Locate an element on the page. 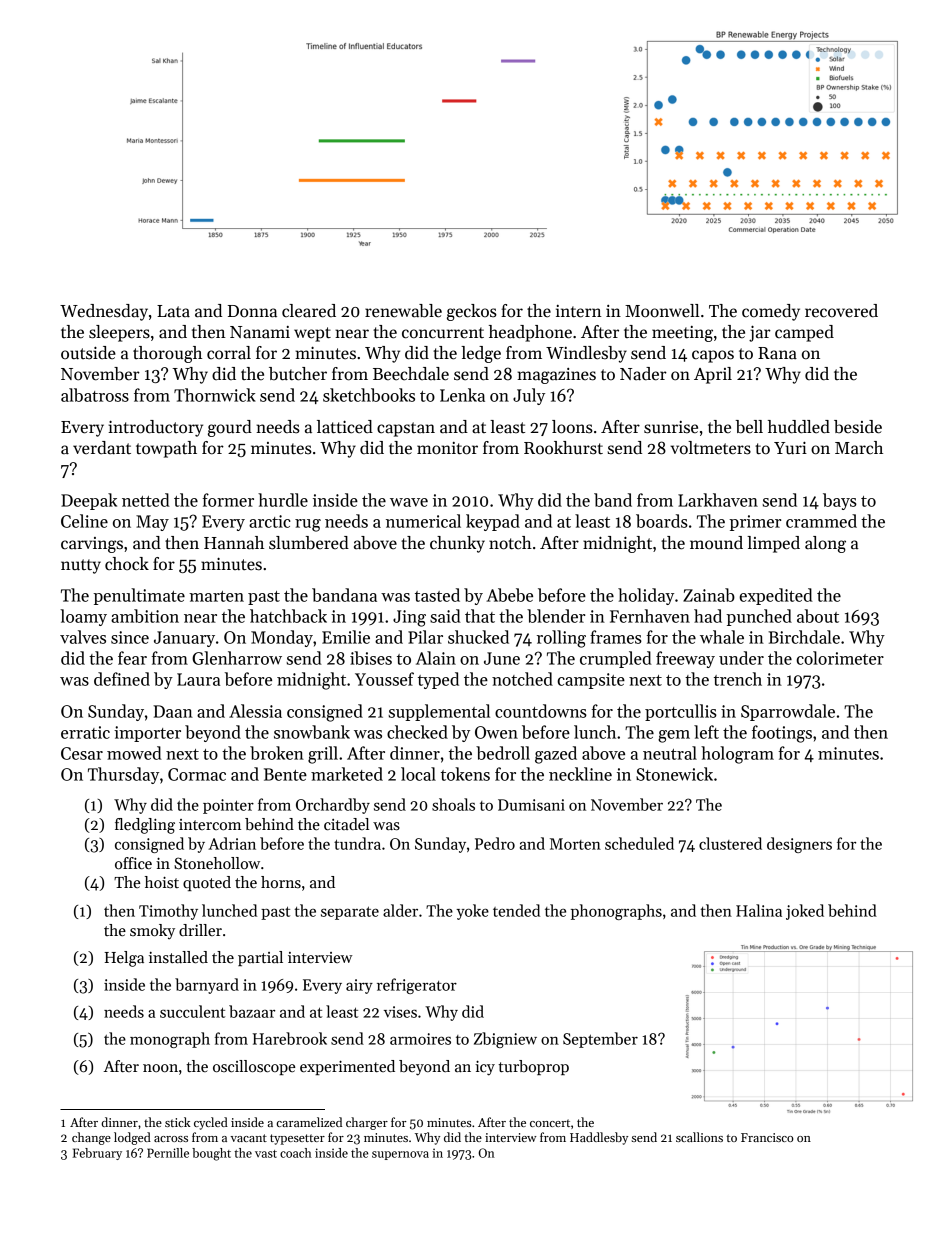 The width and height of the page is (952, 1233). Orchardby is located at coordinates (333, 806).
